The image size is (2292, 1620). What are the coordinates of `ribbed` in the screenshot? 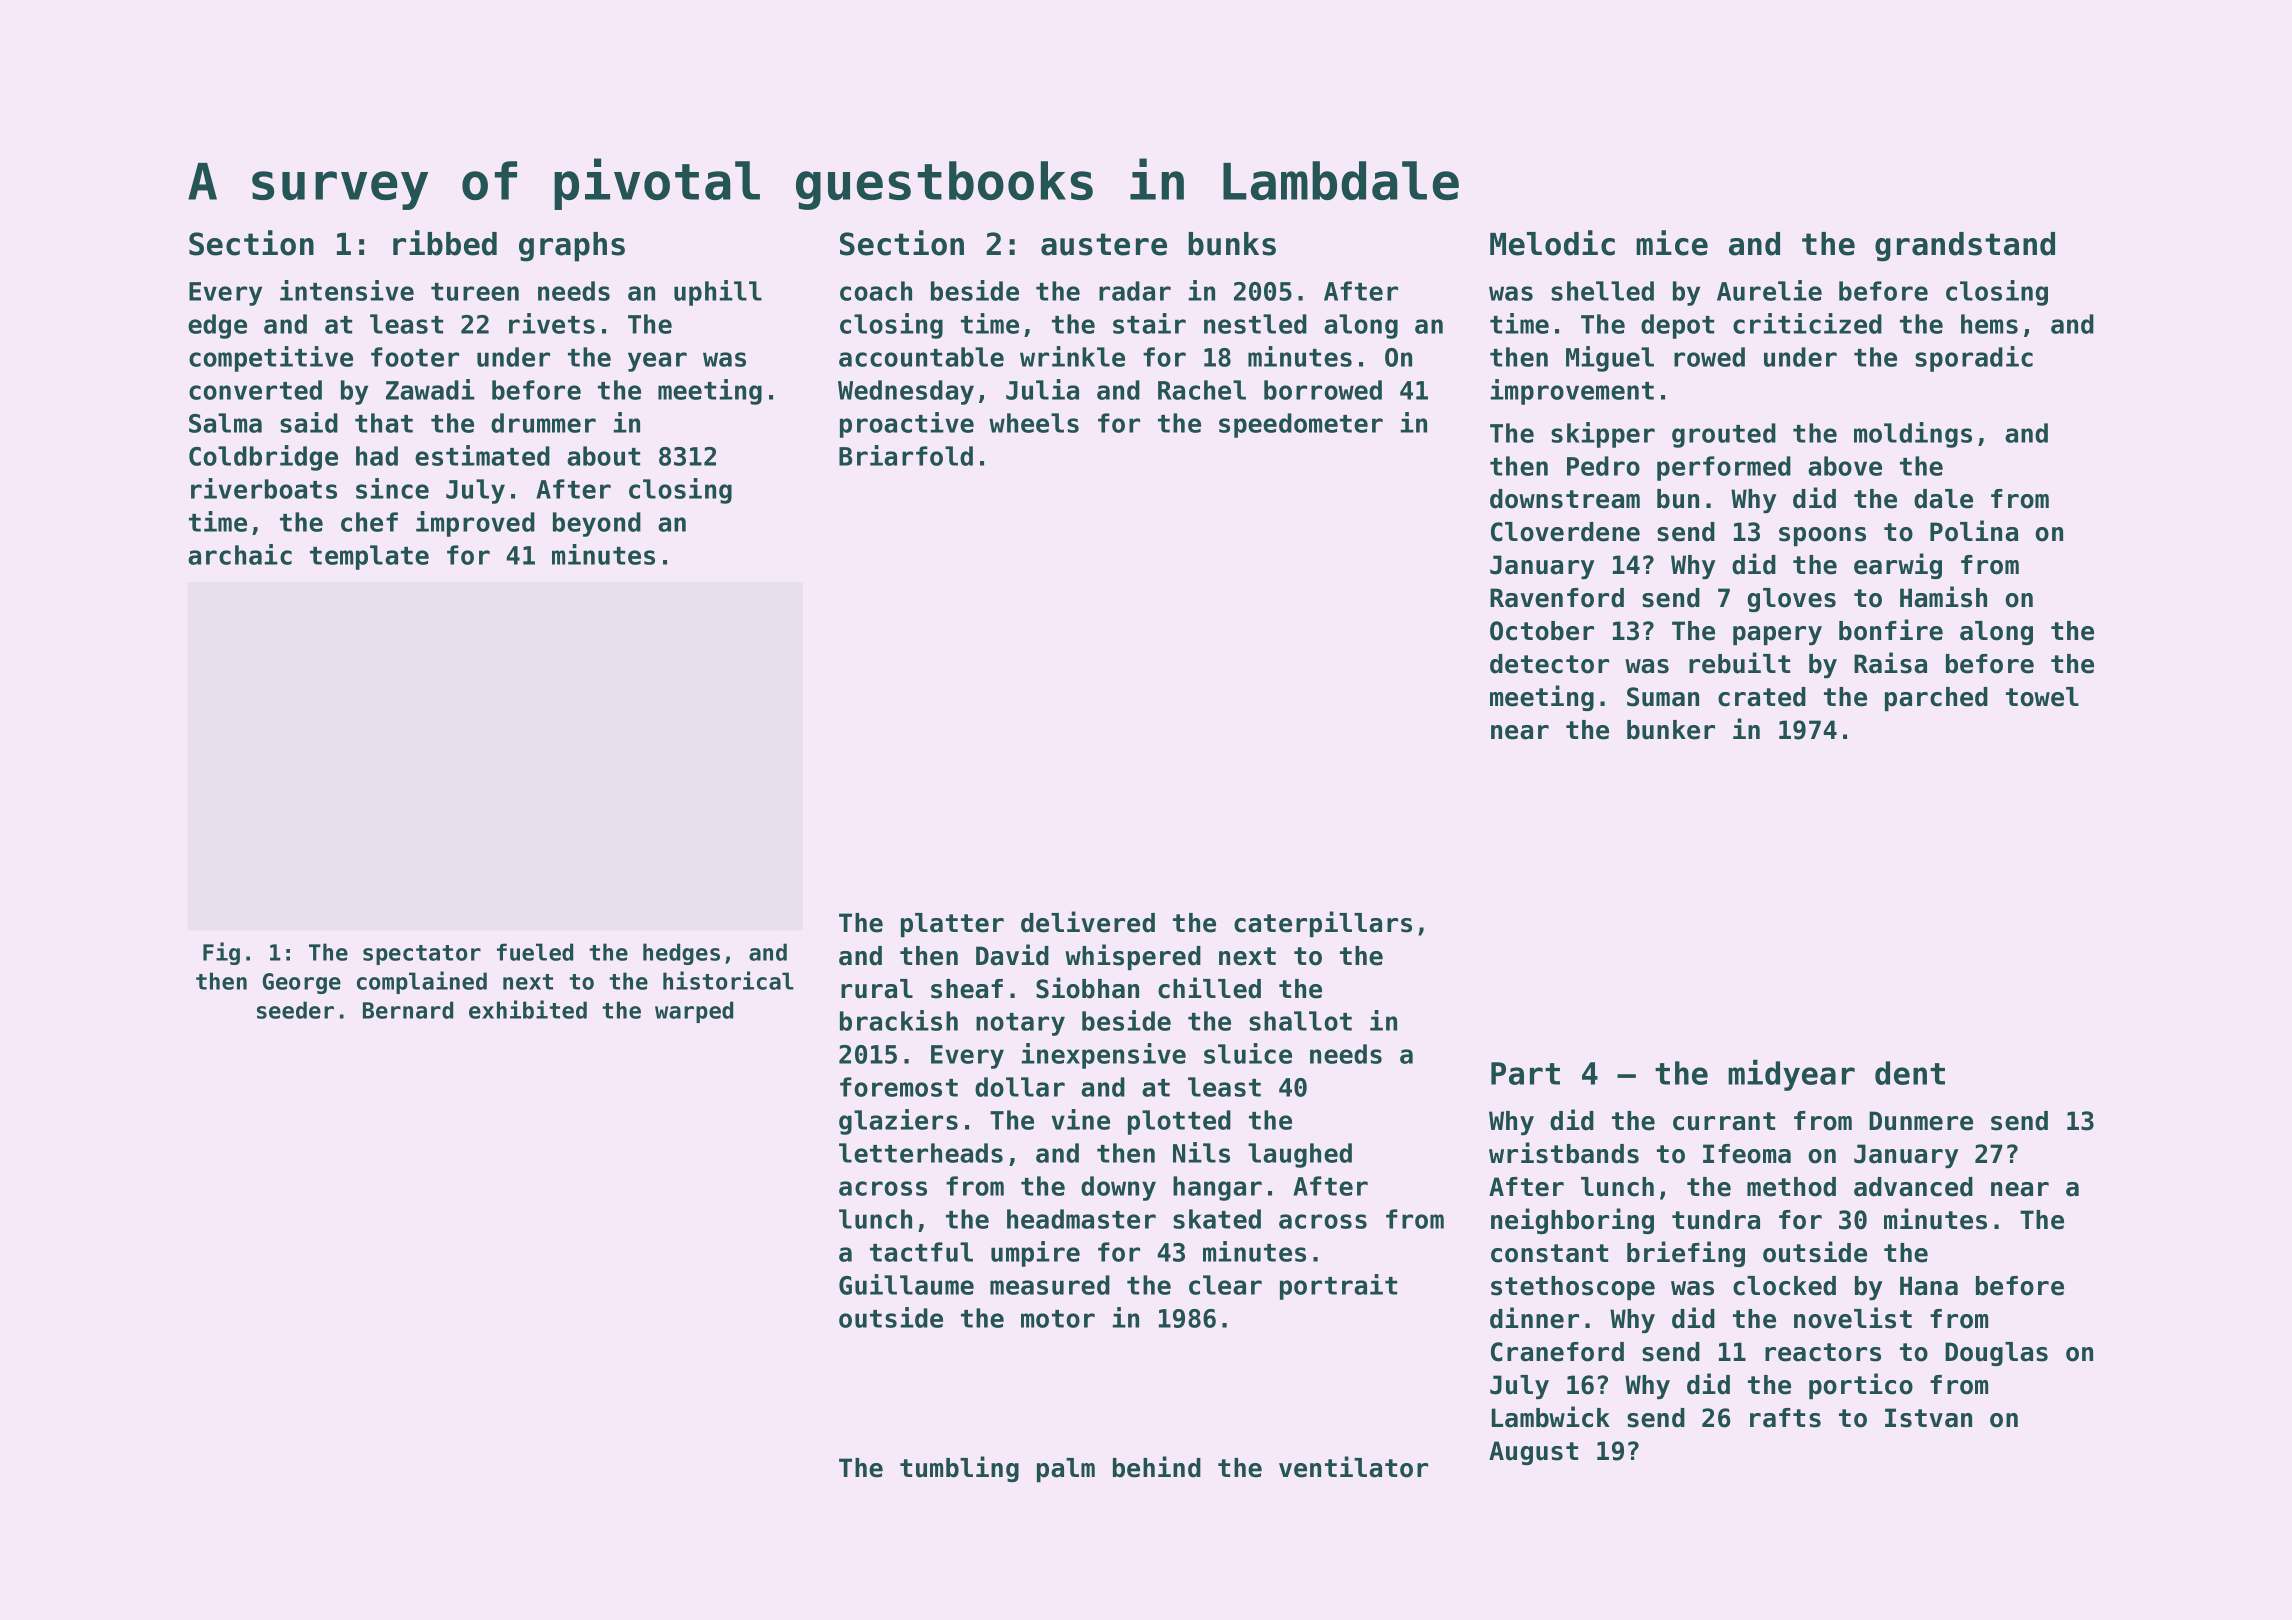 It's located at (445, 243).
